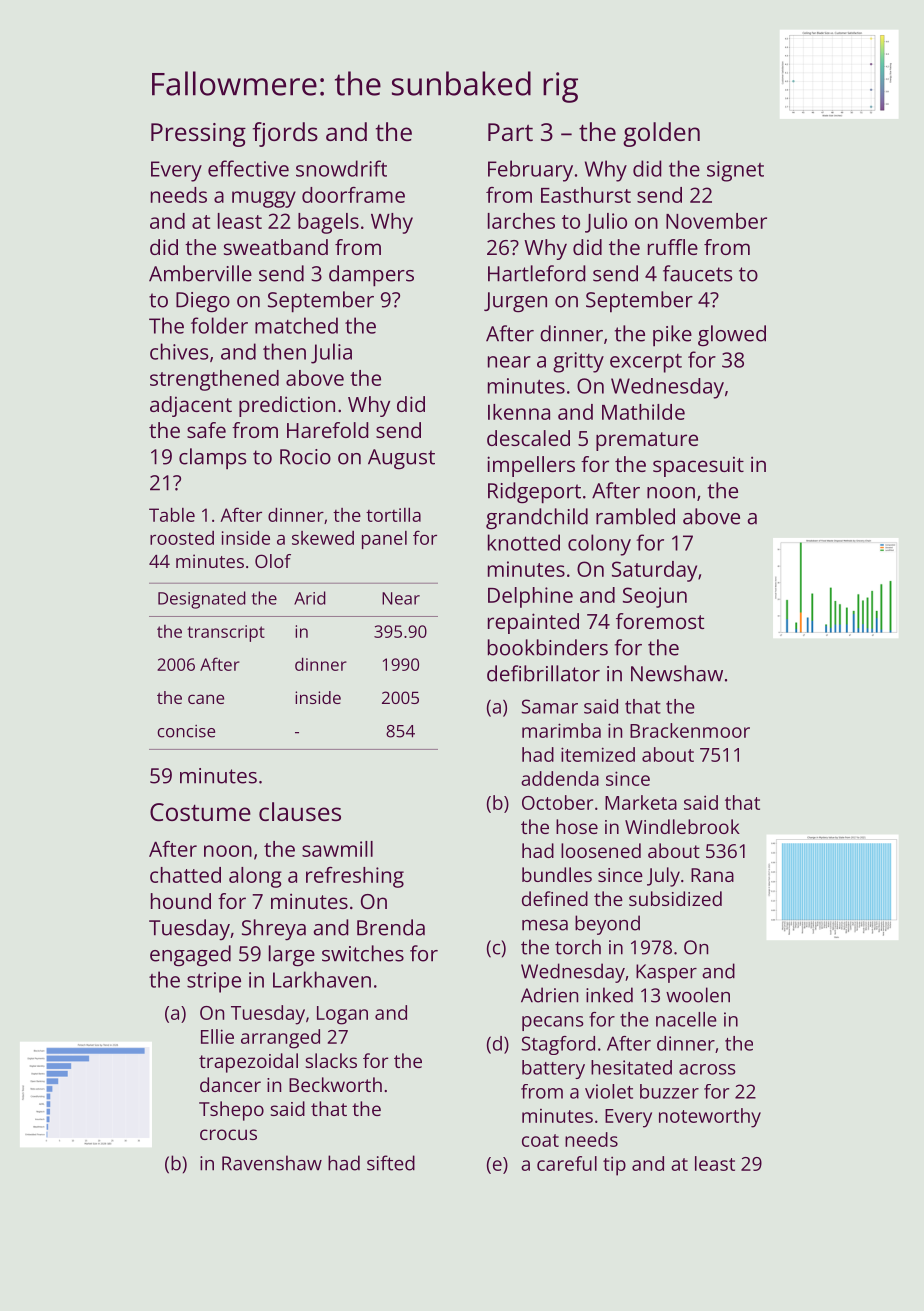 The width and height of the image is (924, 1311). I want to click on along, so click(255, 877).
